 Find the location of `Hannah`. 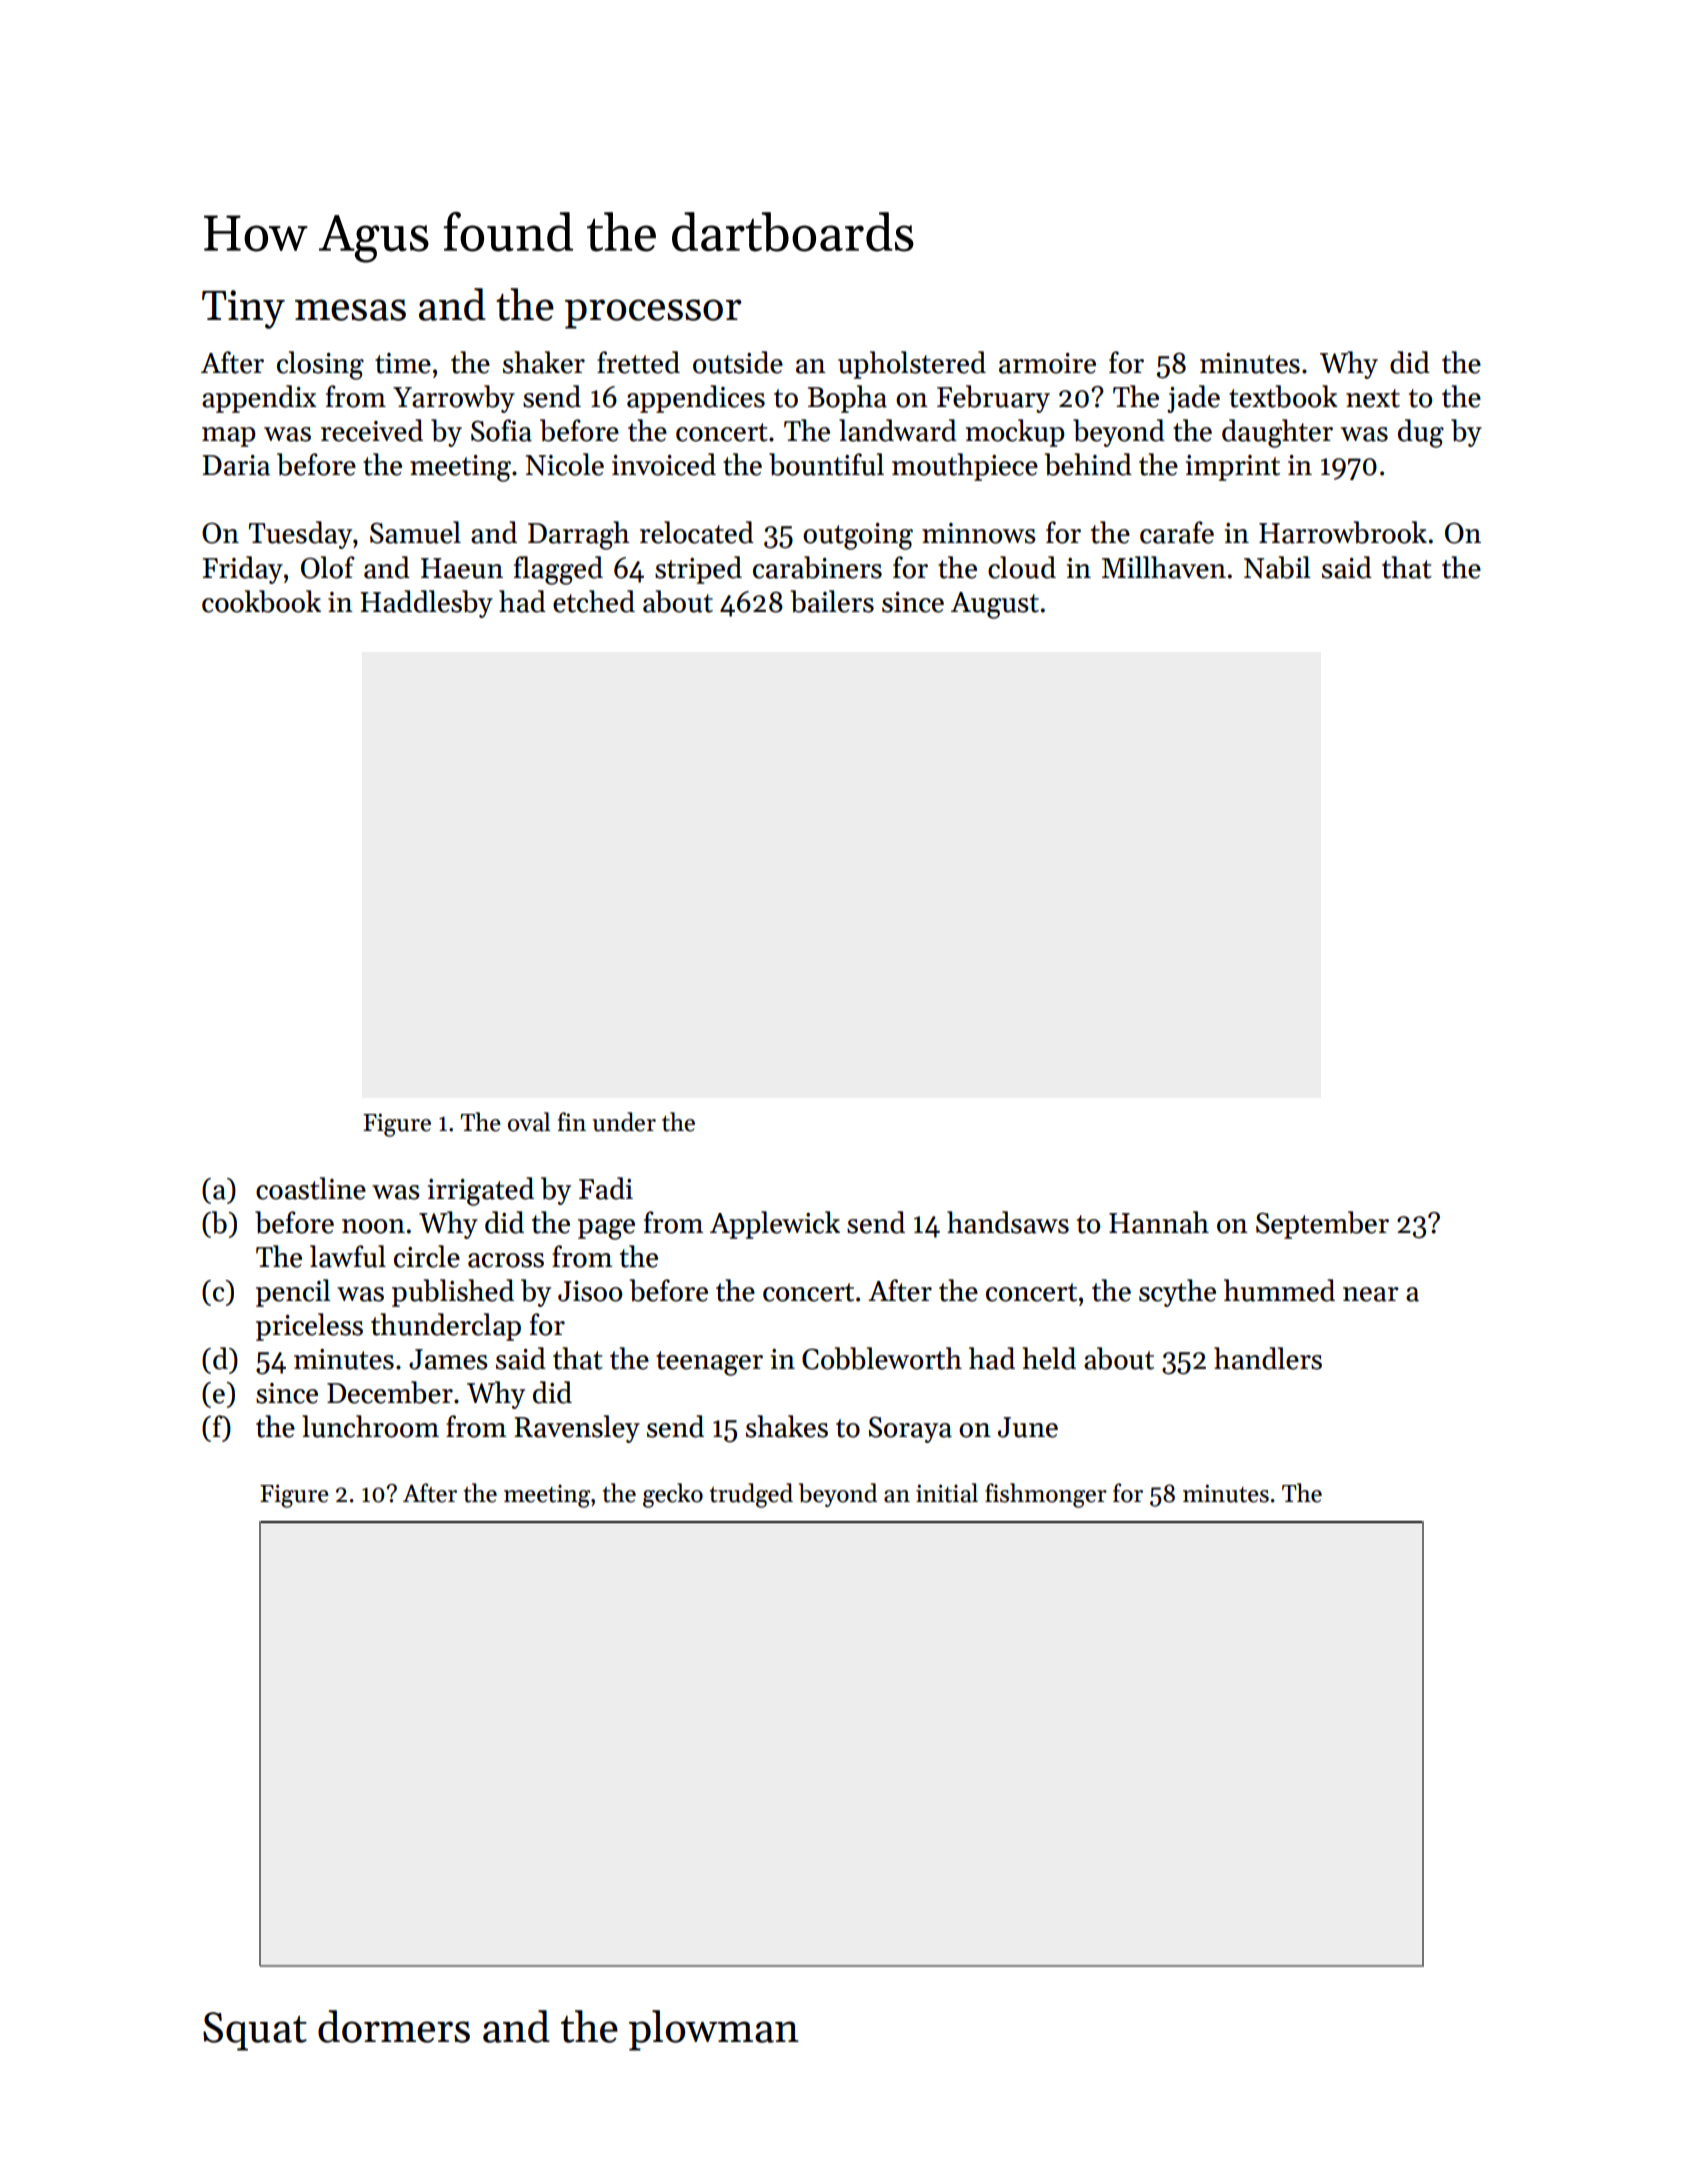

Hannah is located at coordinates (1159, 1222).
